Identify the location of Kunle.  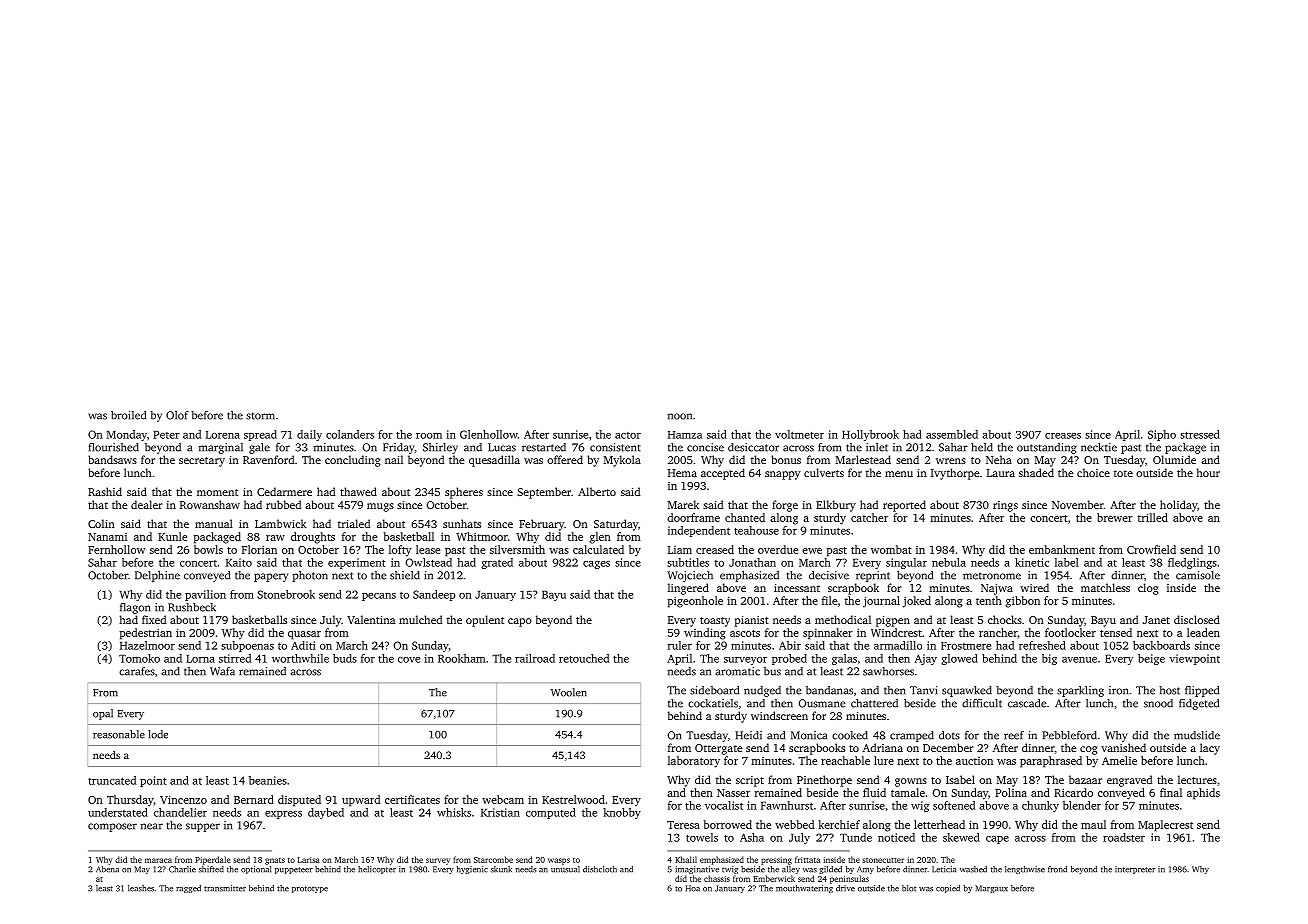
(172, 536).
